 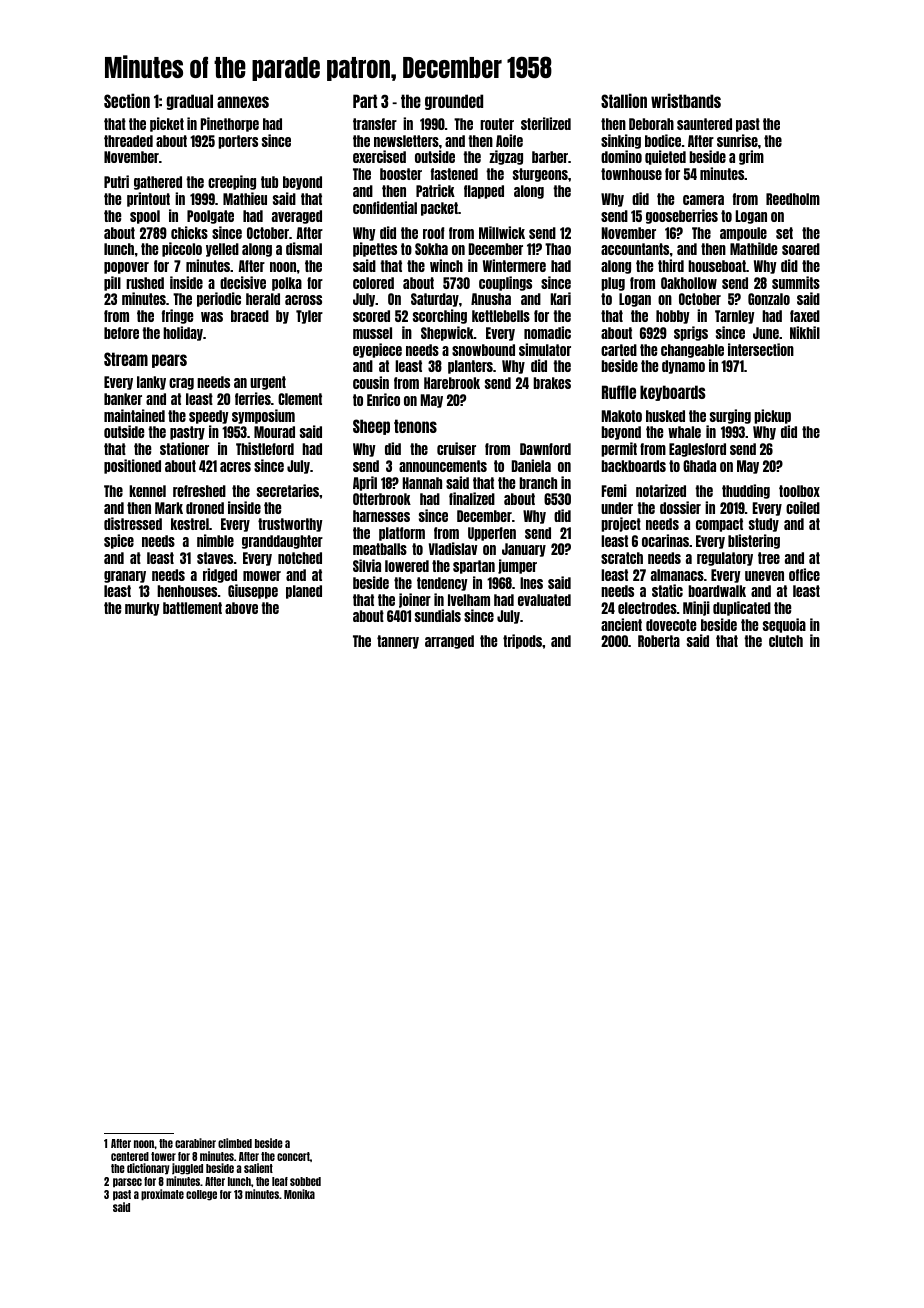 What do you see at coordinates (443, 466) in the screenshot?
I see `announcements` at bounding box center [443, 466].
